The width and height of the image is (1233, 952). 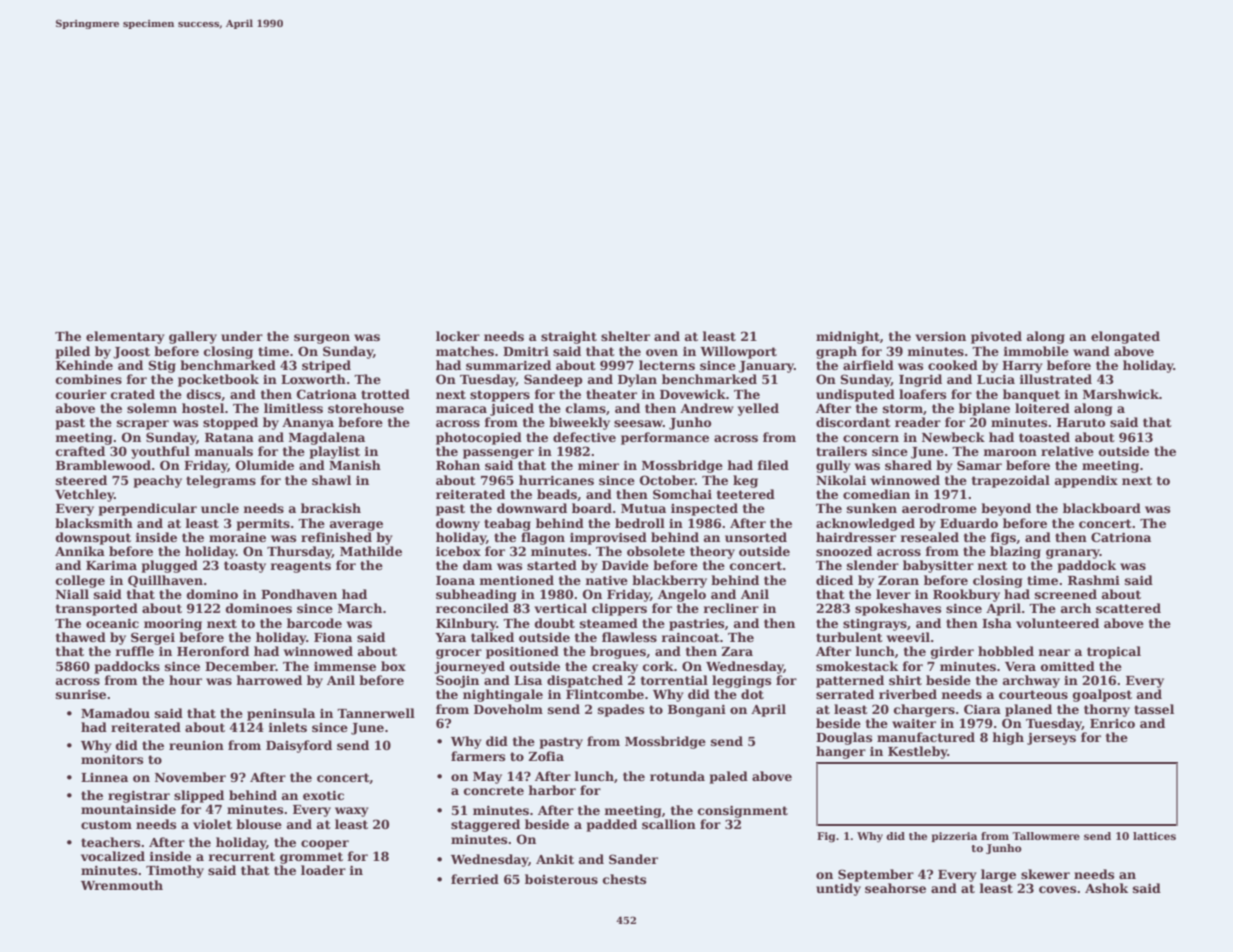 What do you see at coordinates (773, 465) in the image?
I see `filed` at bounding box center [773, 465].
